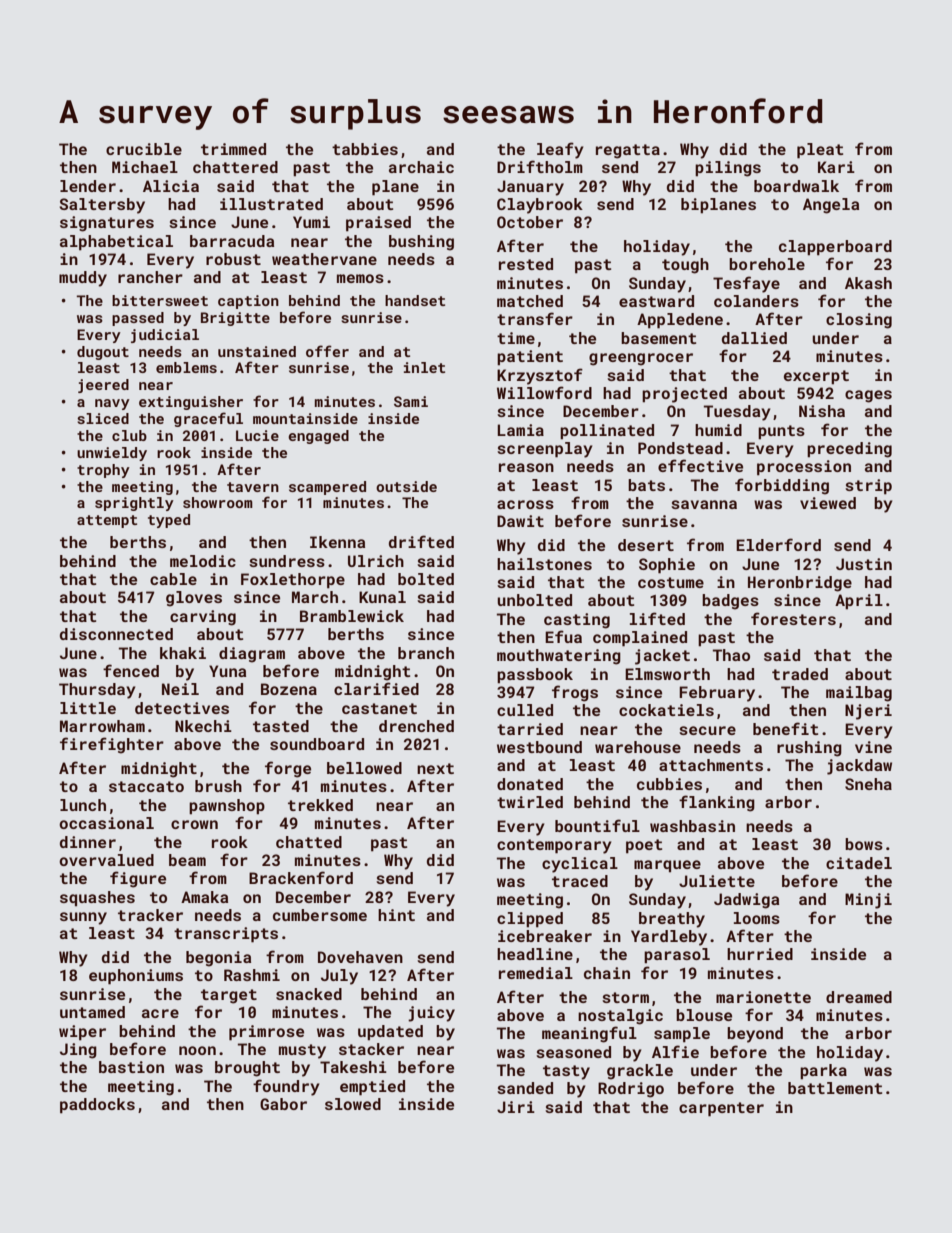  Describe the element at coordinates (782, 486) in the screenshot. I see `forbidding` at that location.
